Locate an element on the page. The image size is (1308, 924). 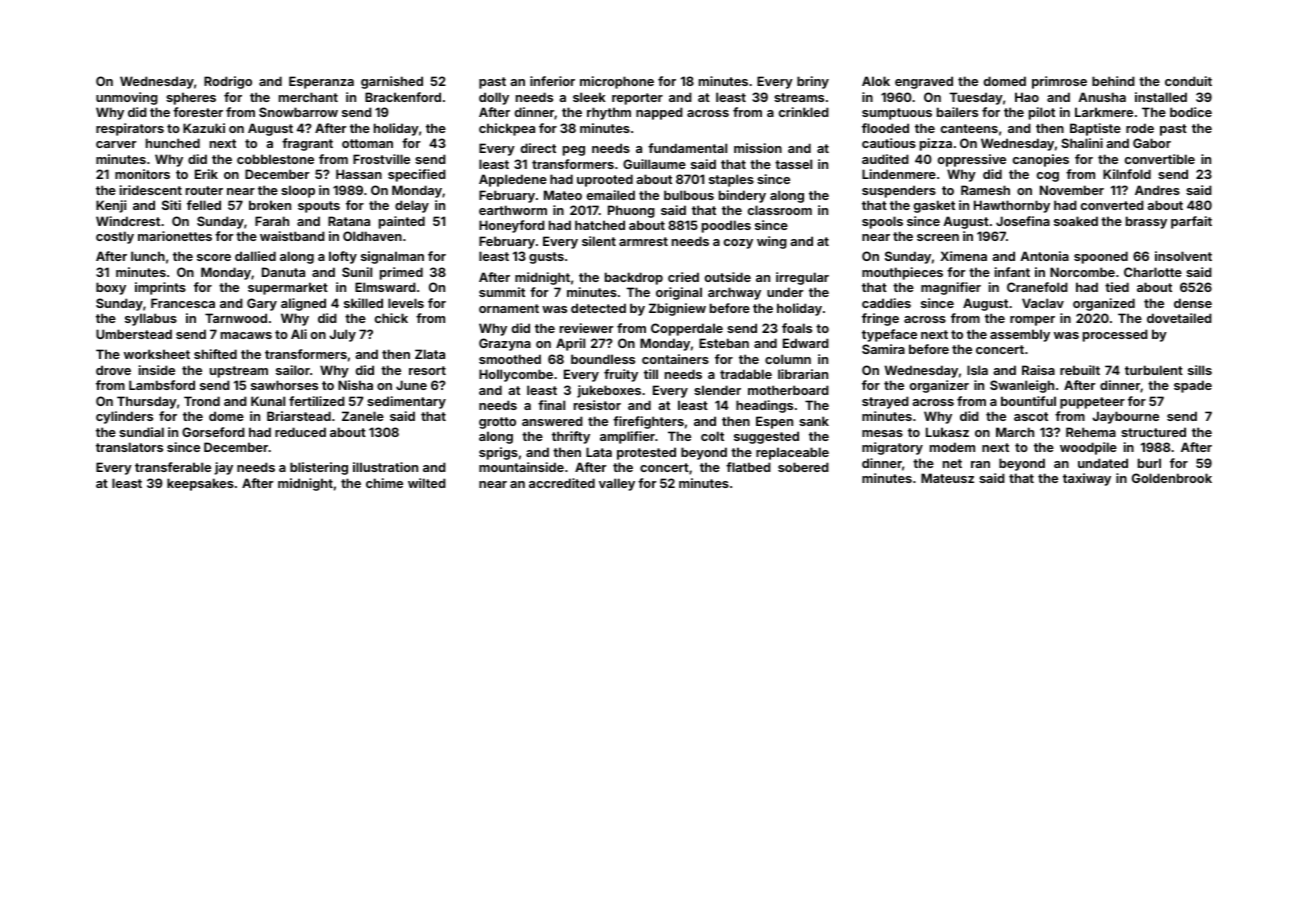
sank is located at coordinates (814, 421).
